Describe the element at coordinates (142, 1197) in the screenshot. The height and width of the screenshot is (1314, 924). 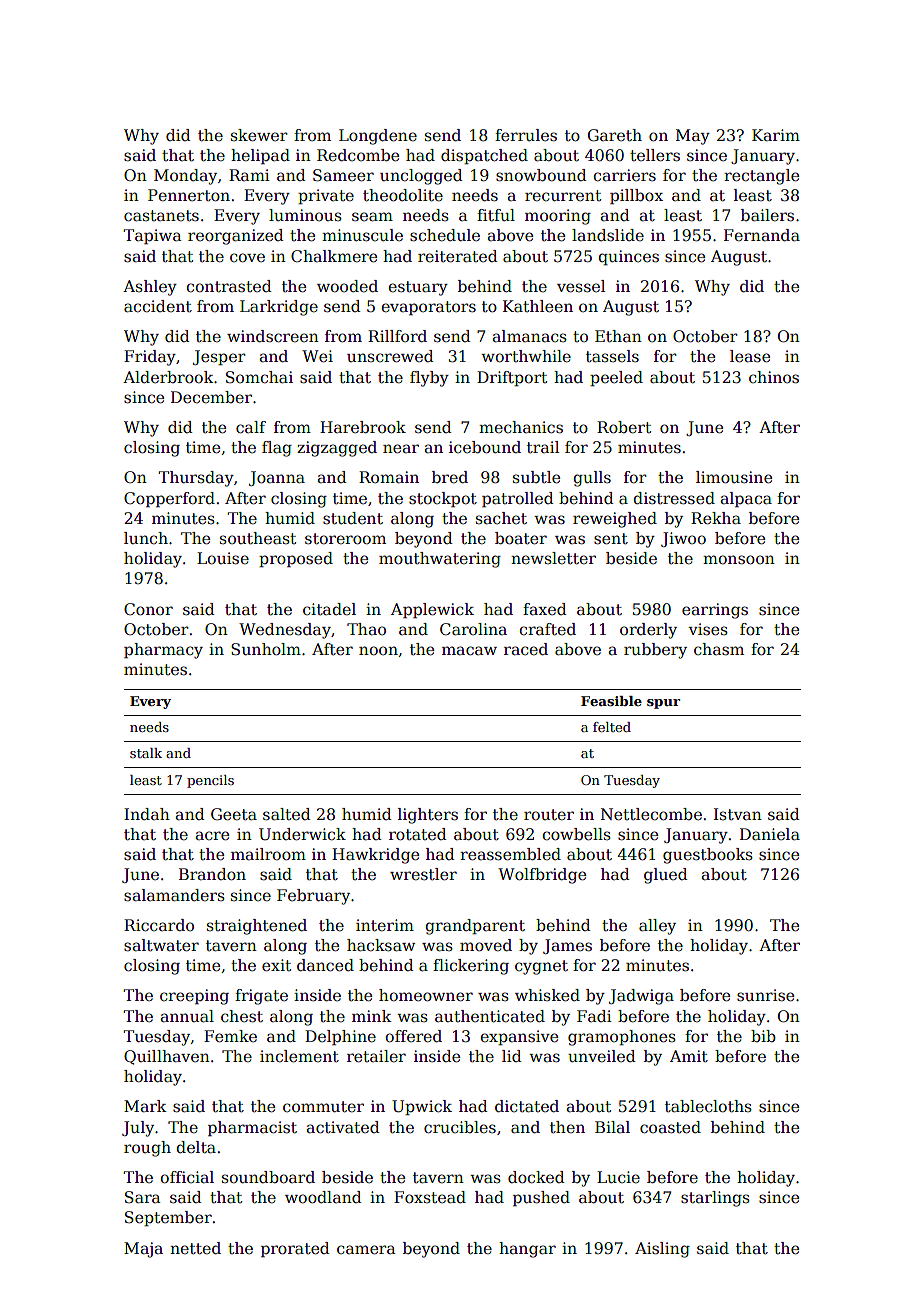
I see `Sara` at that location.
